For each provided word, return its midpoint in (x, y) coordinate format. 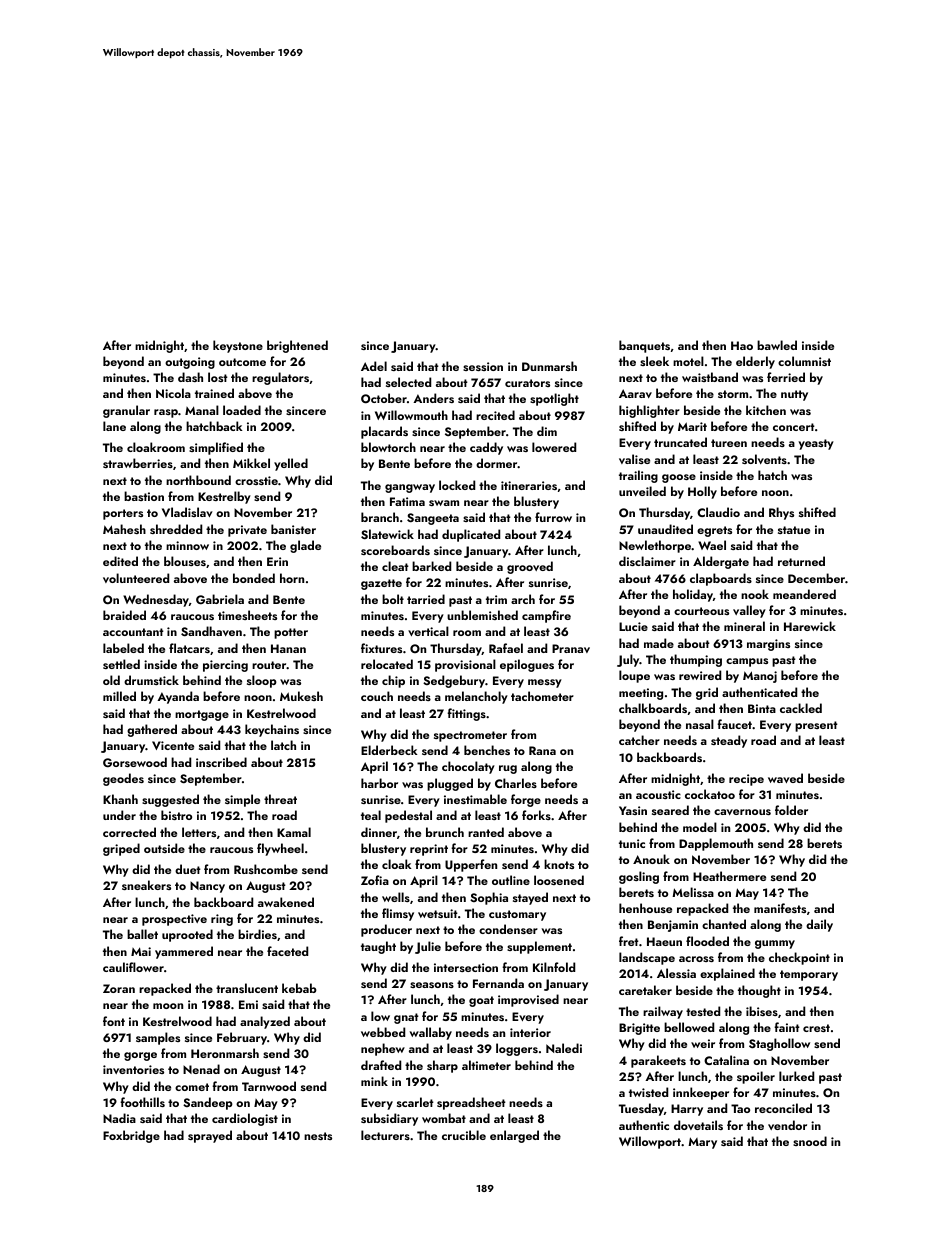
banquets (644, 346)
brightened (297, 346)
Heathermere (729, 876)
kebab (299, 988)
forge (526, 800)
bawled (777, 345)
